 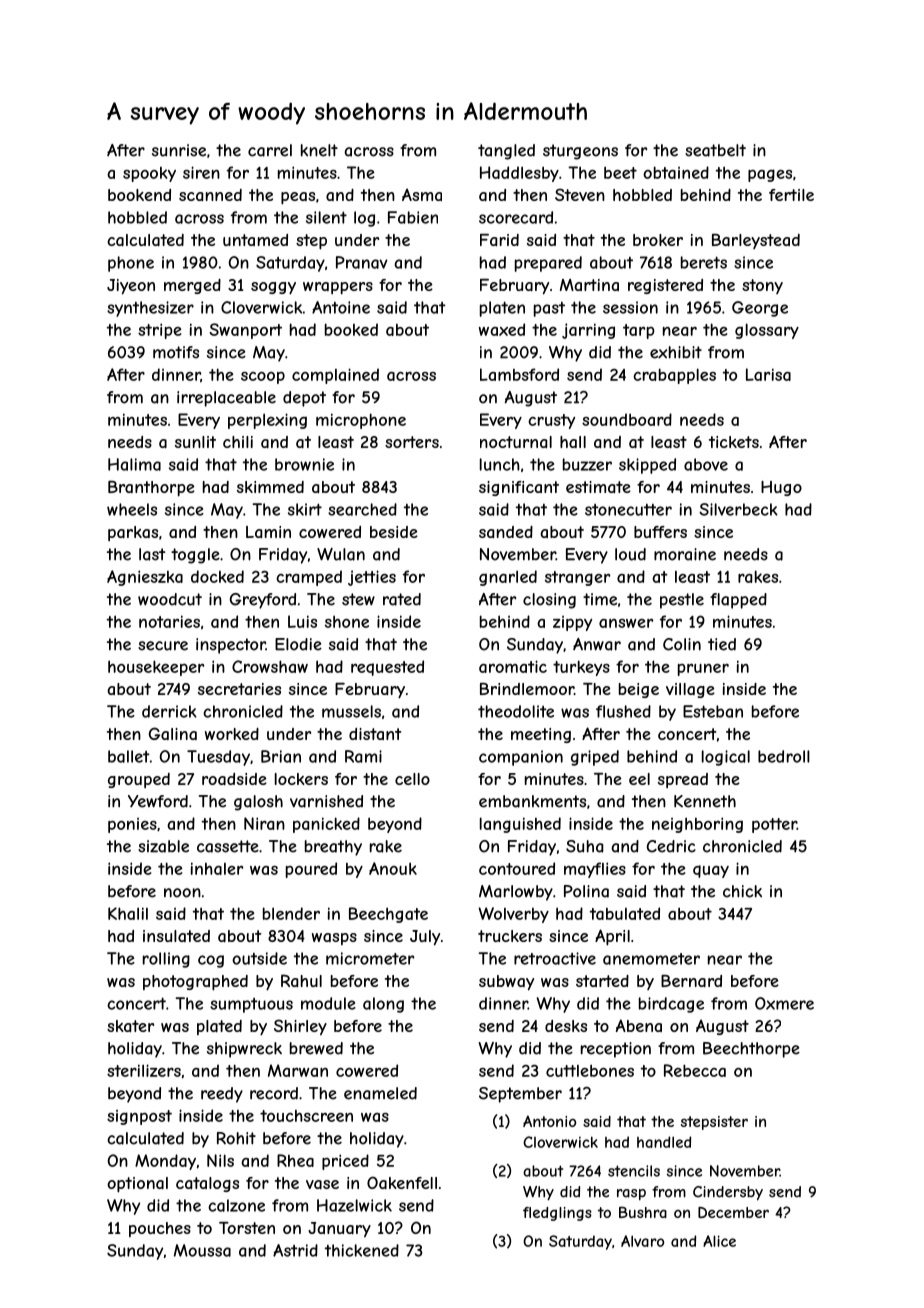 What do you see at coordinates (671, 1005) in the screenshot?
I see `birdcage` at bounding box center [671, 1005].
